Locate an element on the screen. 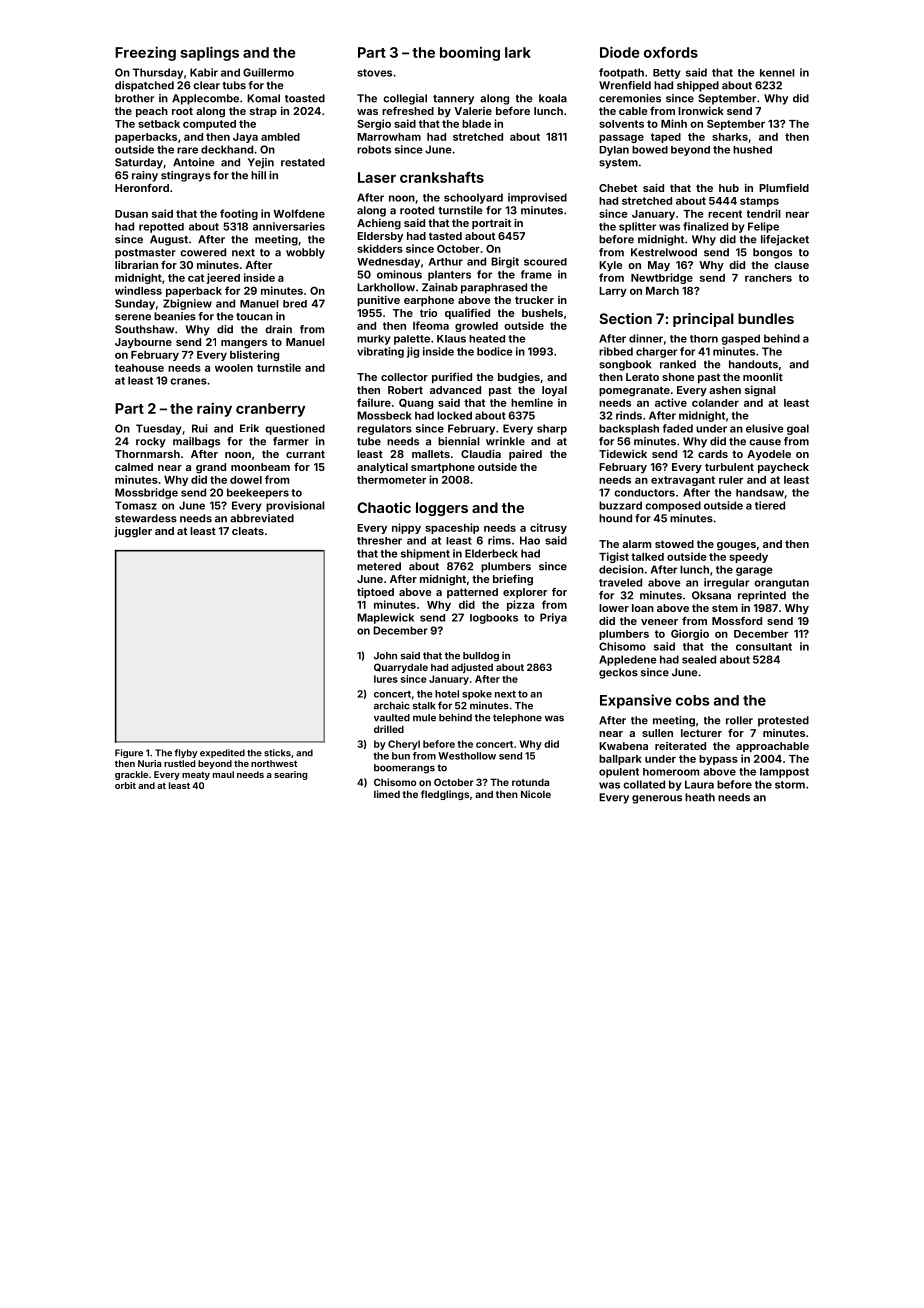  stingrays is located at coordinates (186, 176).
